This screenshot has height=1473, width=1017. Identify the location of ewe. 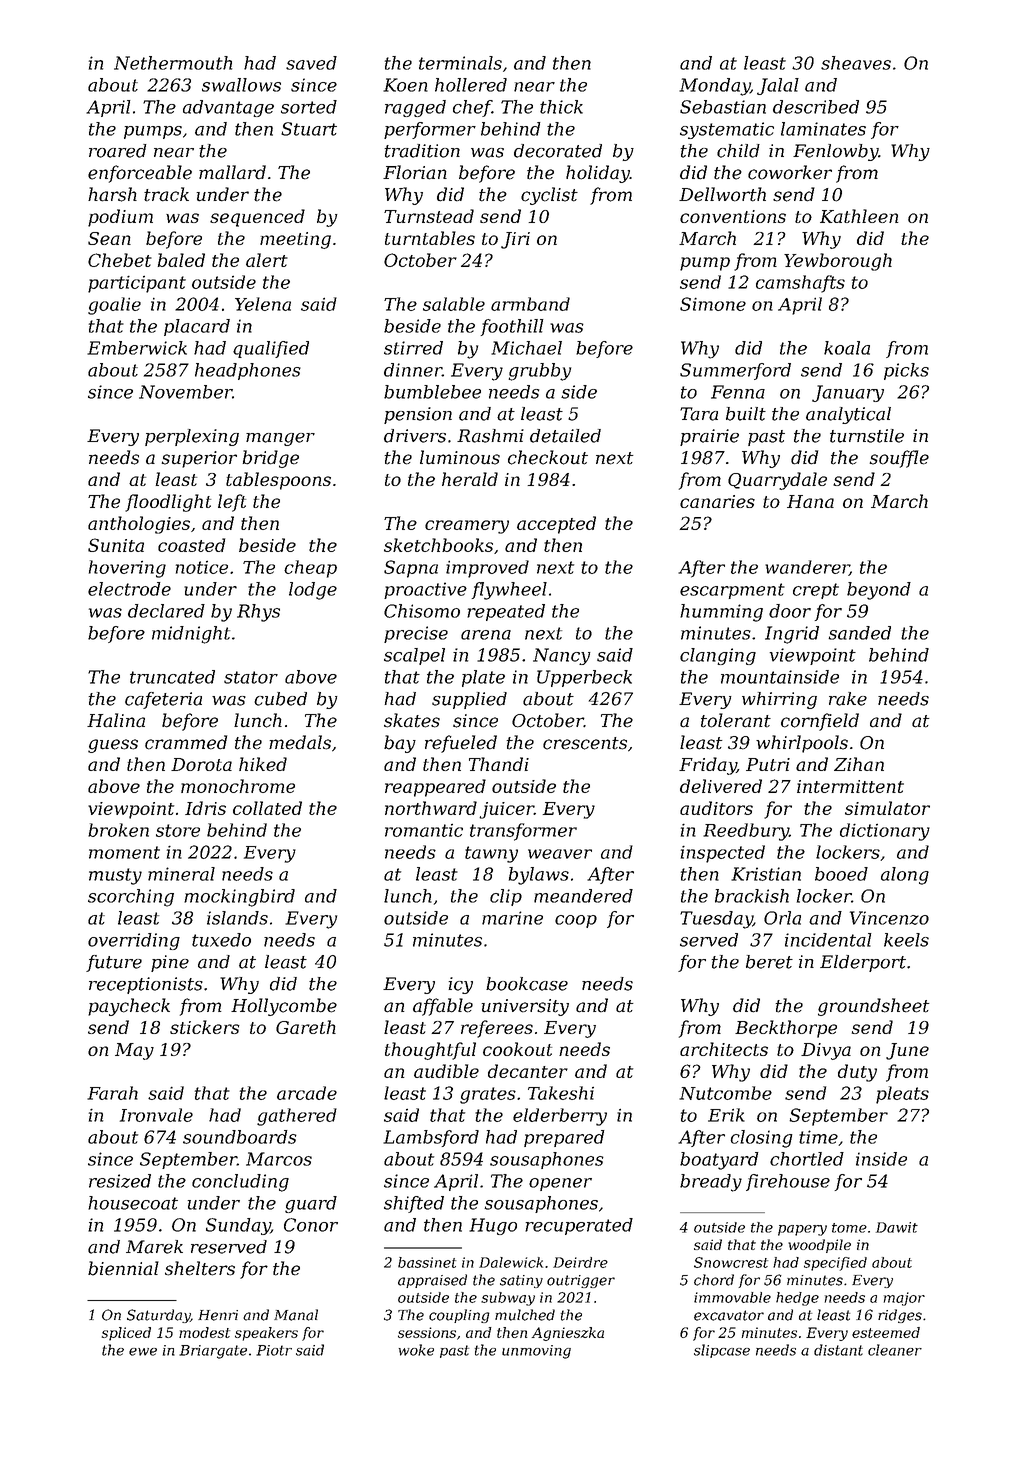
(143, 1352).
